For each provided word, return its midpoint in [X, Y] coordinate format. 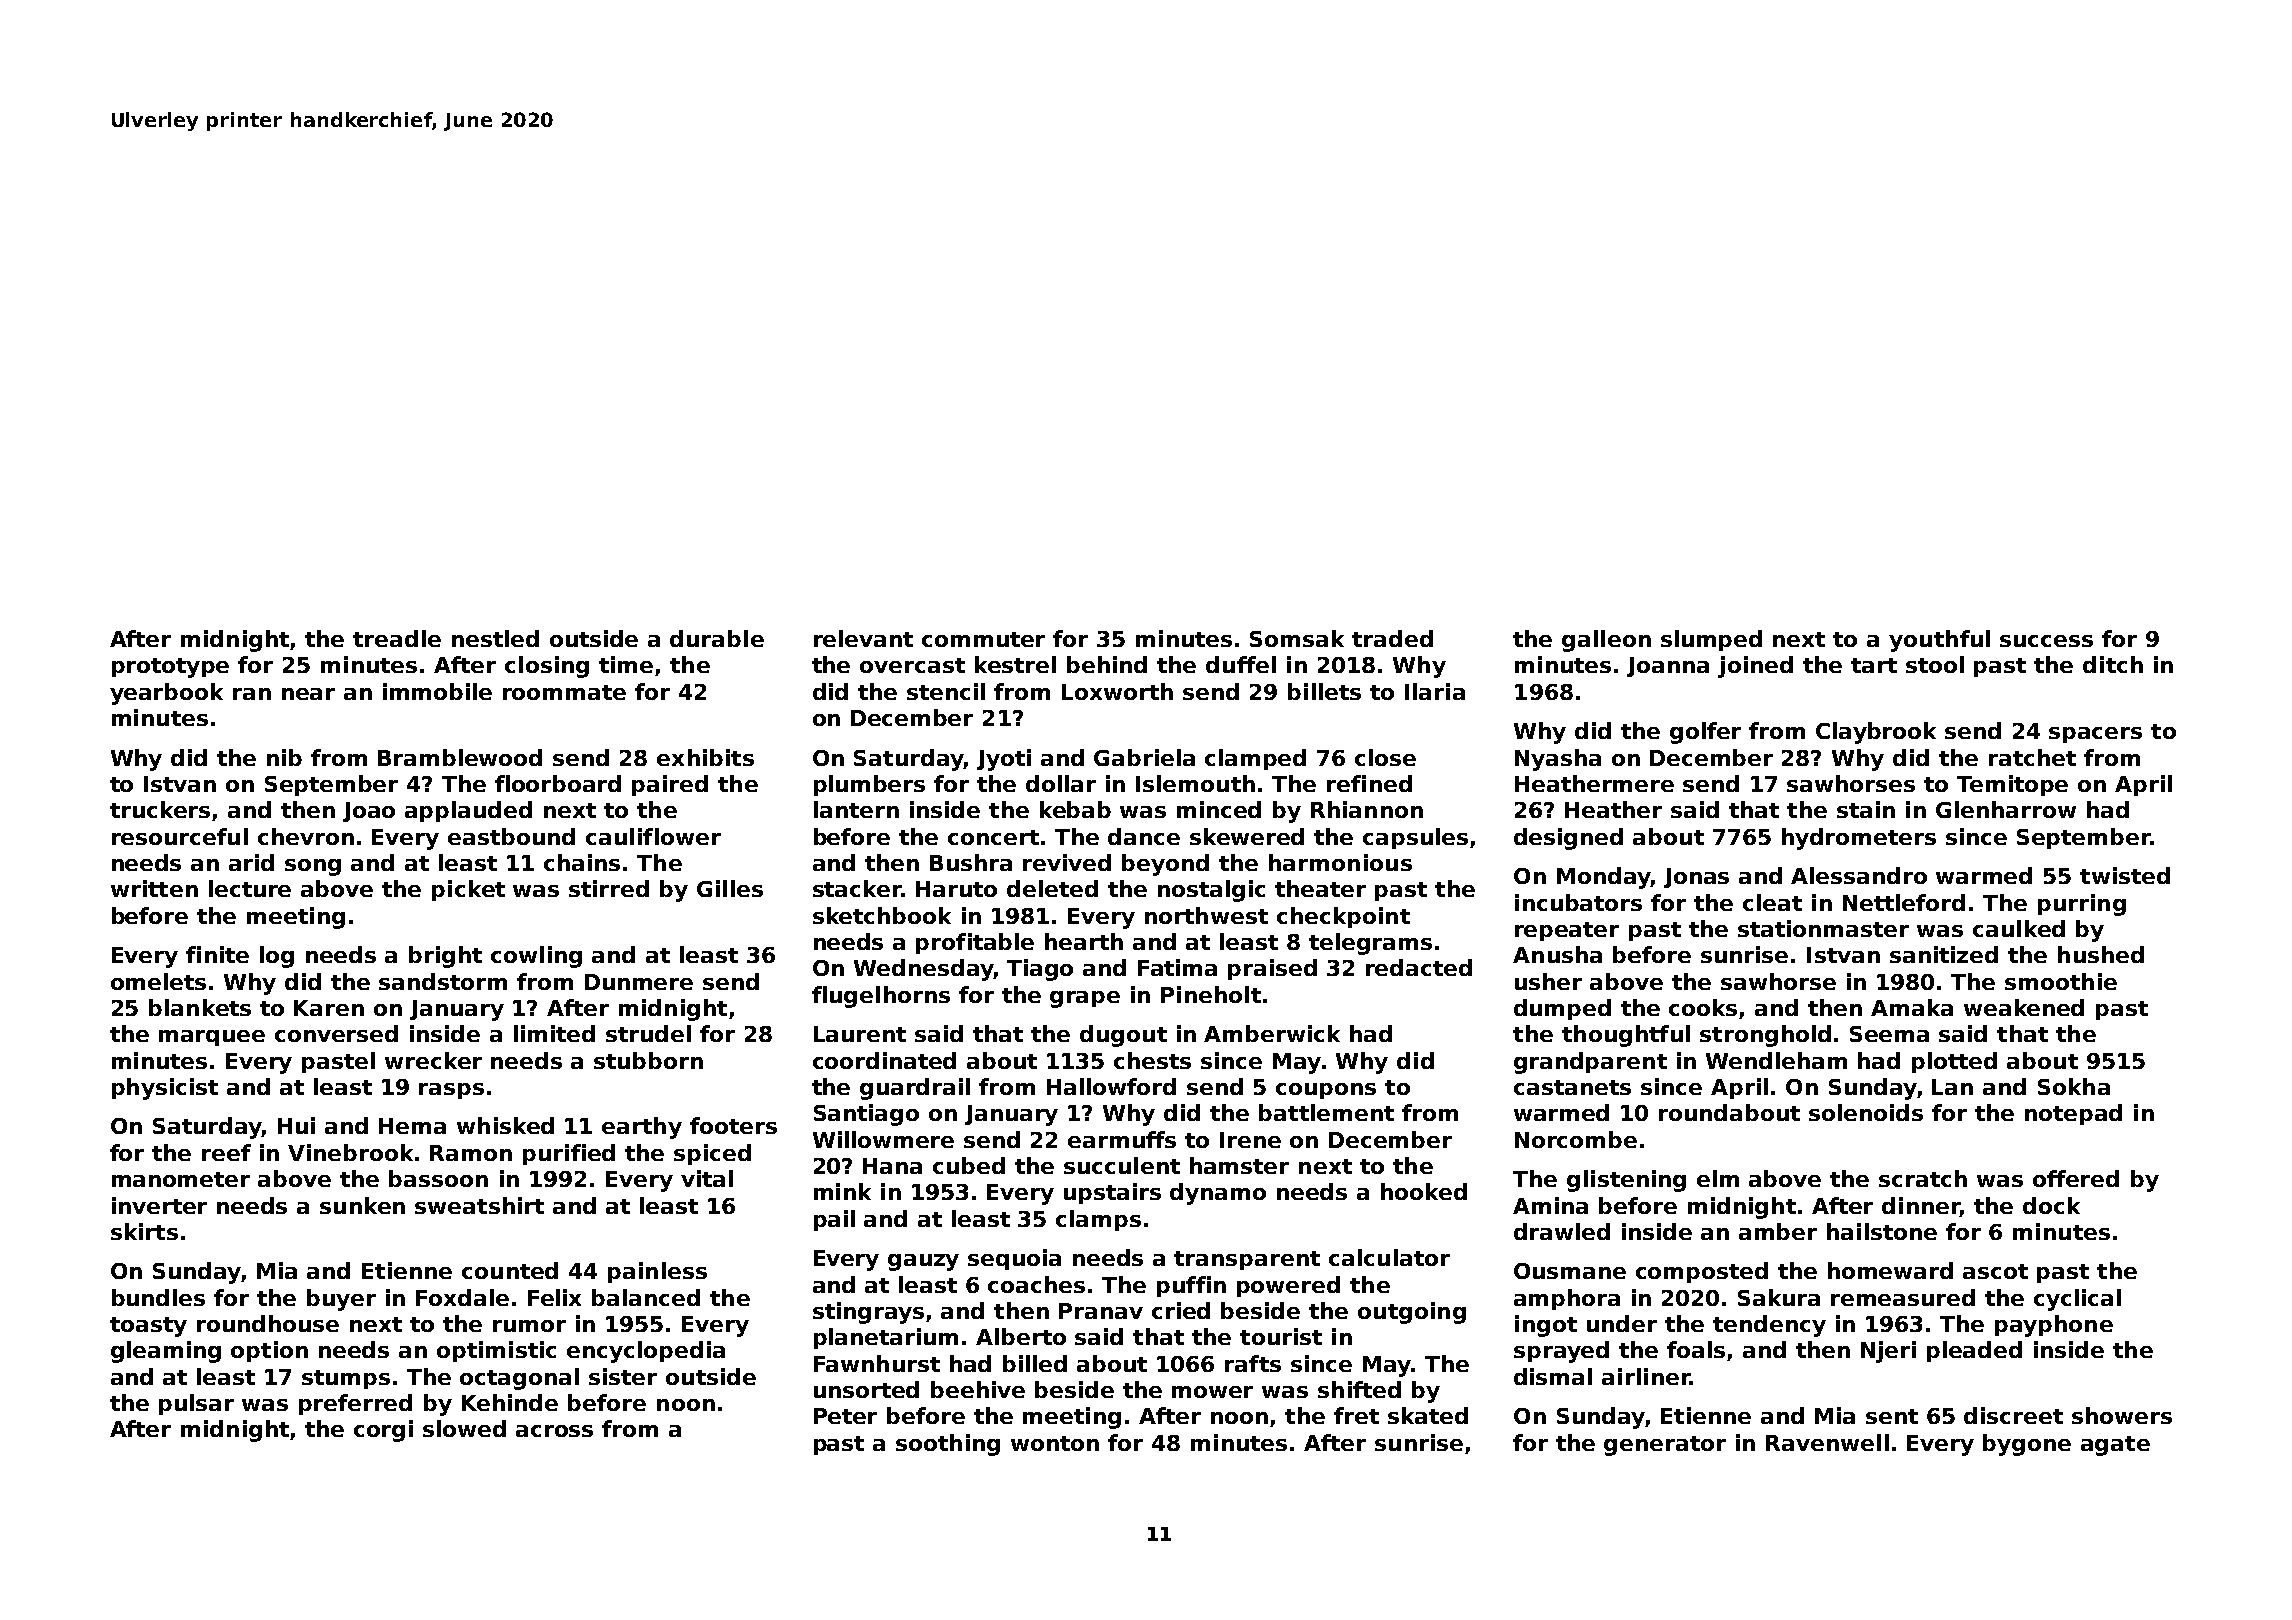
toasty [148, 1327]
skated [1428, 1415]
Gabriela [1144, 757]
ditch [2113, 664]
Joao [369, 812]
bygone [2027, 1445]
